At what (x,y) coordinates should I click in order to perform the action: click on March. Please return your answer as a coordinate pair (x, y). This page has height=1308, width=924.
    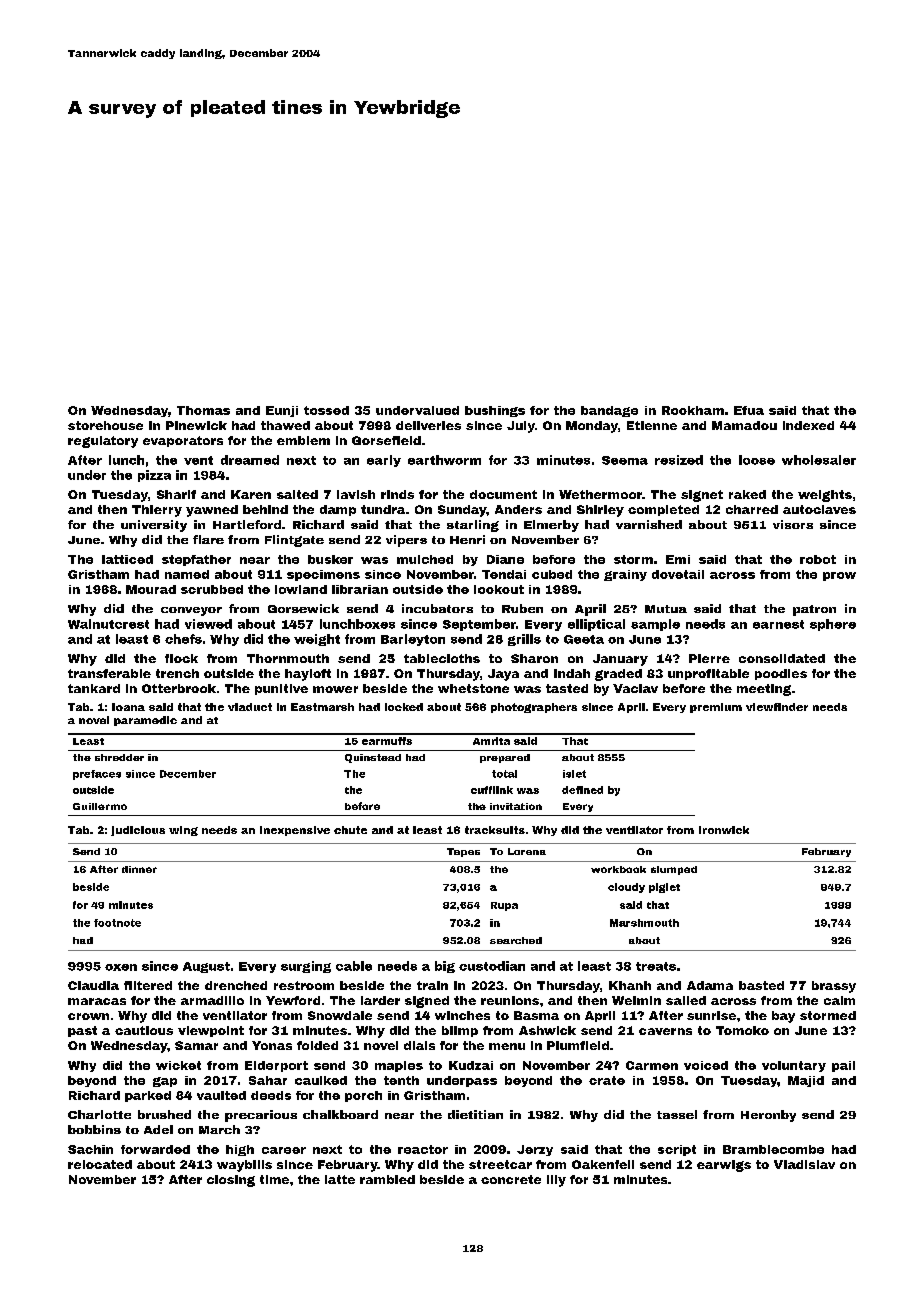
    Looking at the image, I should click on (219, 1129).
